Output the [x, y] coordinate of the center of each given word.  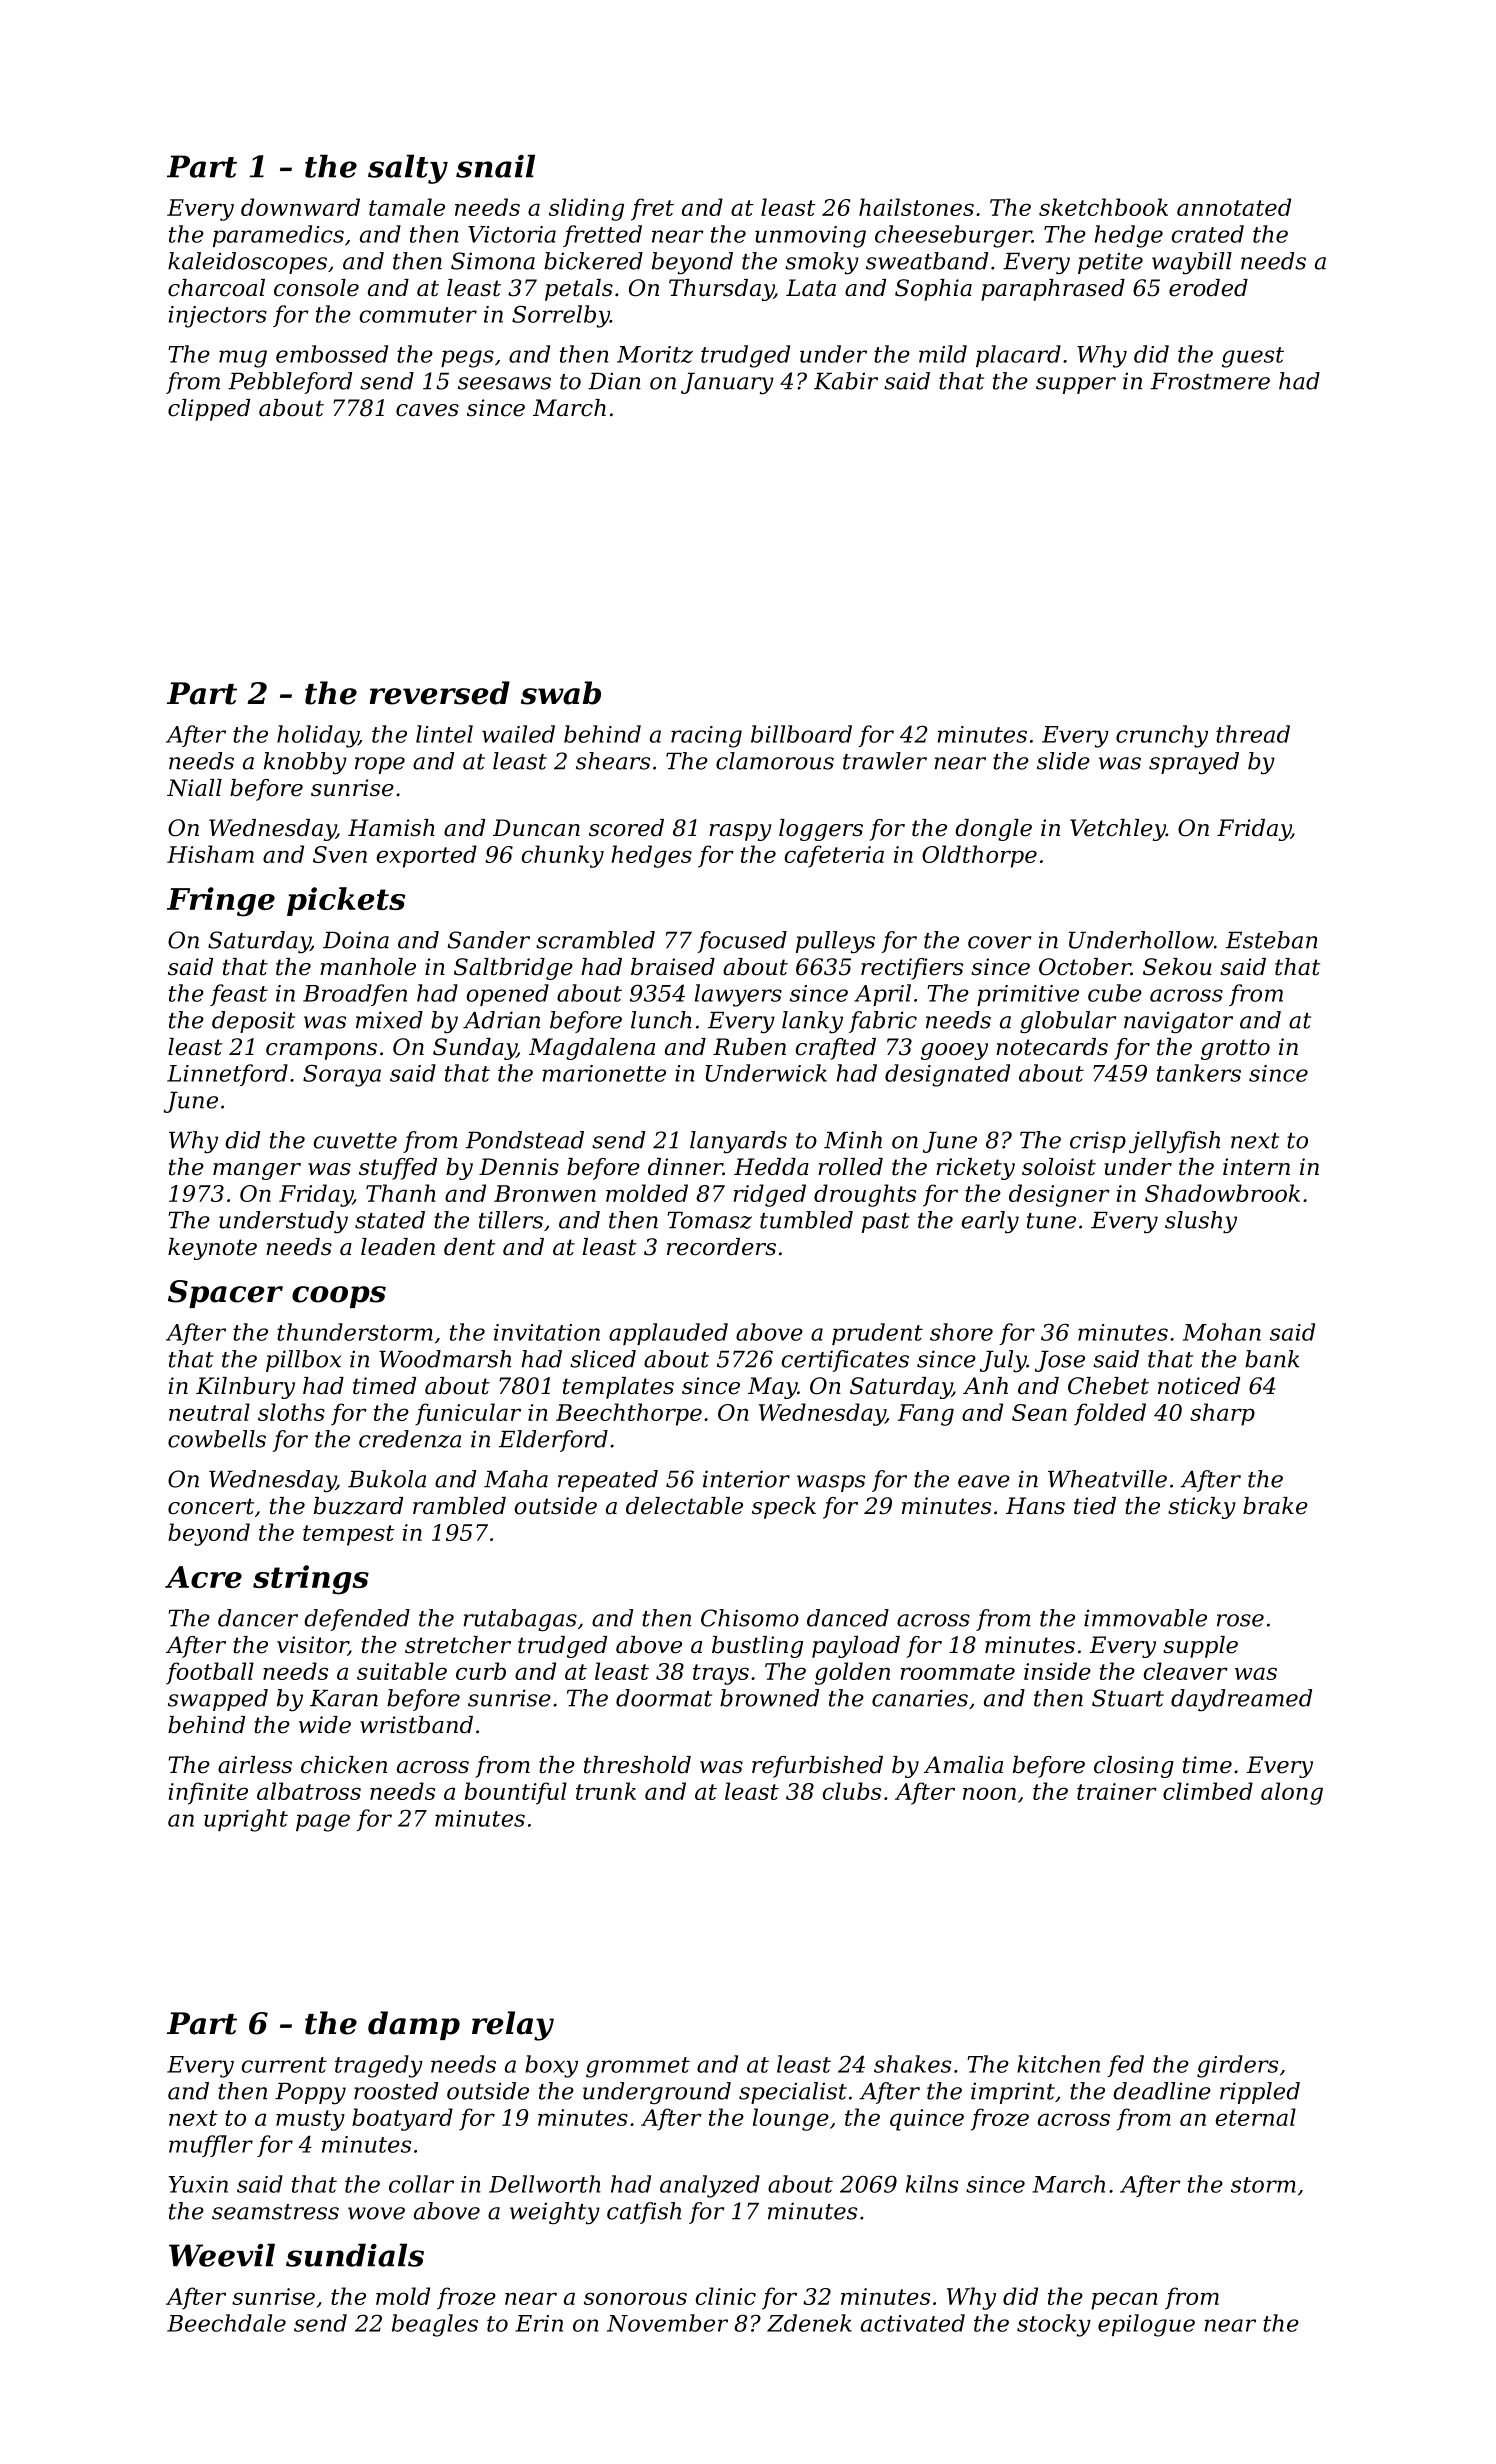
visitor [312, 1646]
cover [999, 942]
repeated [608, 1481]
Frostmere [1210, 381]
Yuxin [198, 2184]
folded [1110, 1414]
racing [706, 737]
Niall [194, 788]
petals [579, 290]
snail [495, 166]
